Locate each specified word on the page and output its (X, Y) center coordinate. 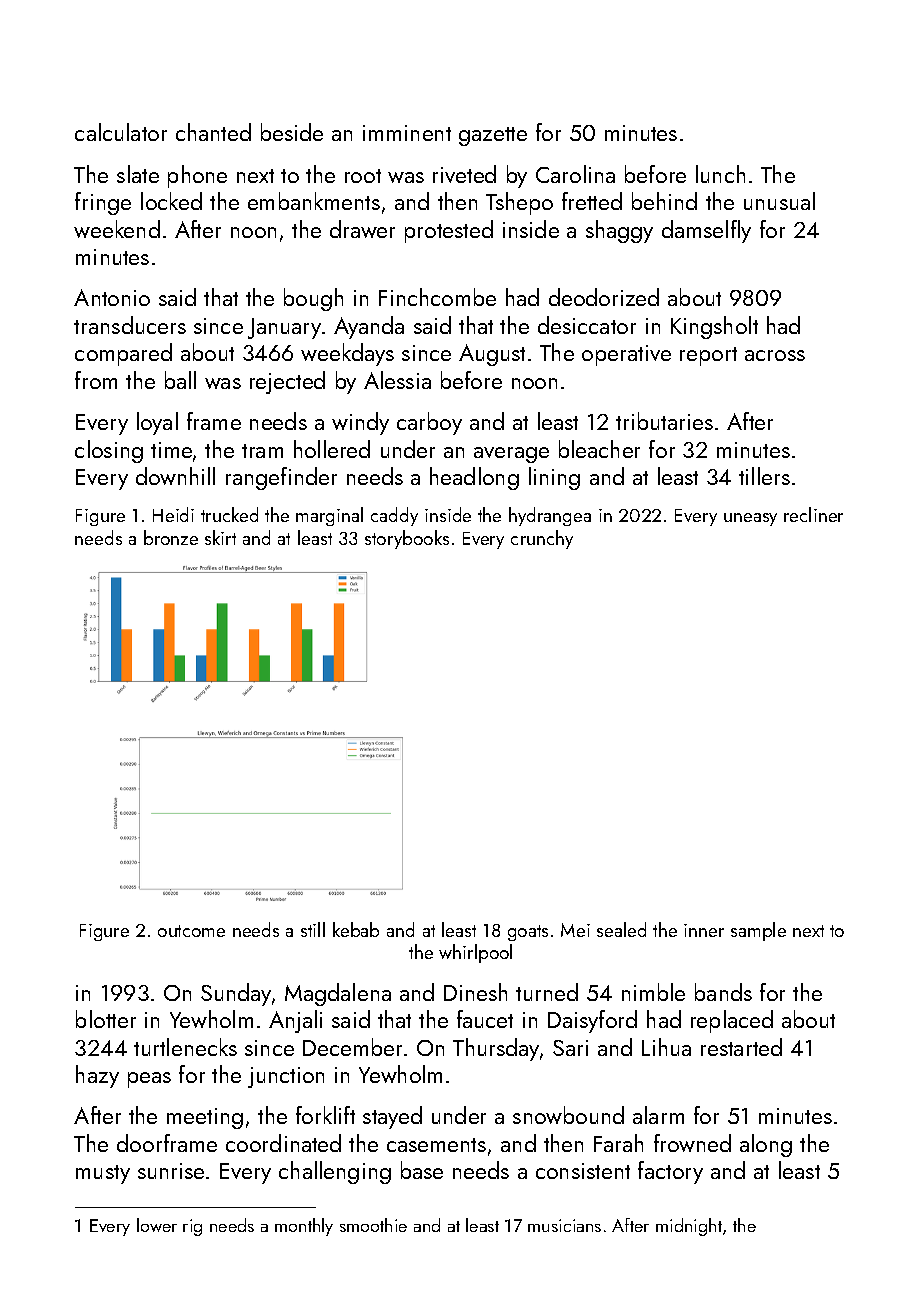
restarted (741, 1047)
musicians (564, 1225)
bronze (171, 537)
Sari (570, 1048)
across (775, 355)
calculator (121, 132)
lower (157, 1225)
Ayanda (369, 327)
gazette (493, 136)
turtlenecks (185, 1047)
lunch (720, 174)
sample (758, 931)
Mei (575, 930)
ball (180, 380)
